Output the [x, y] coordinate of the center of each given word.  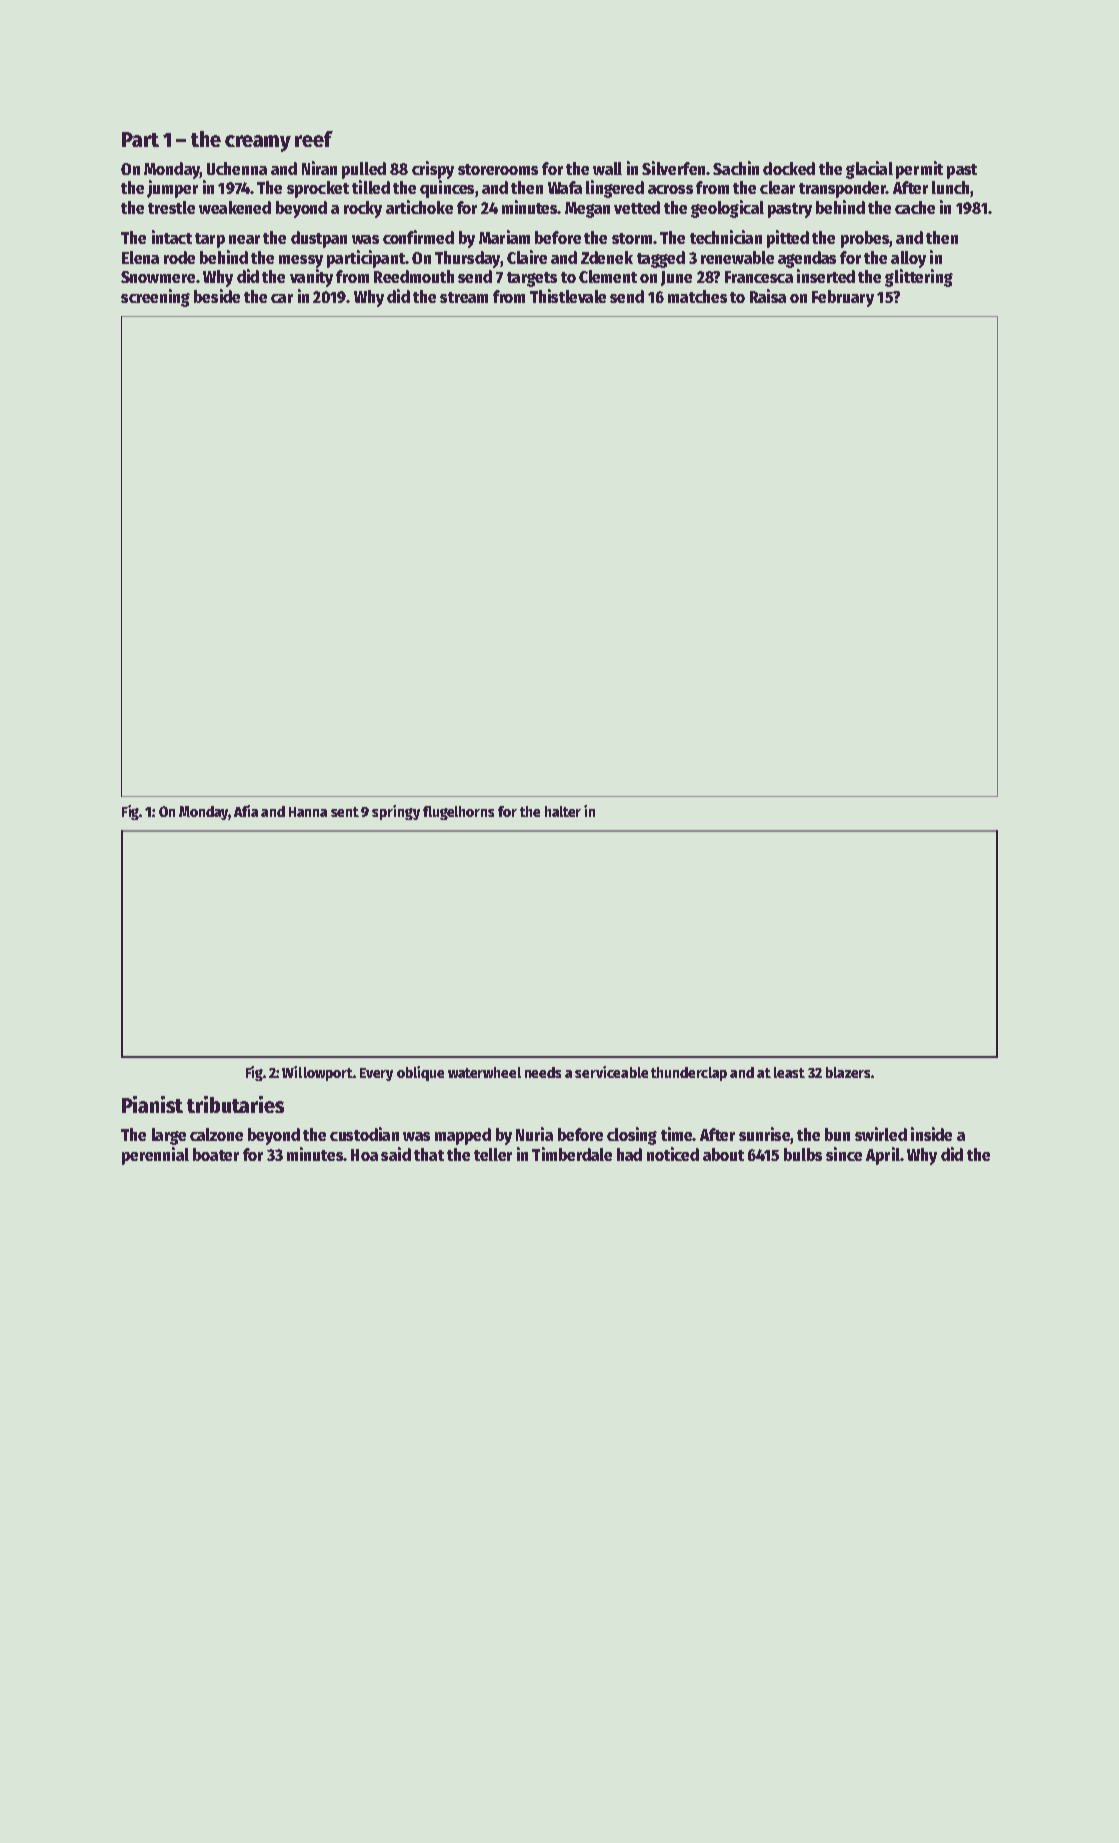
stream [464, 297]
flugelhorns [458, 813]
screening [155, 298]
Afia [246, 811]
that [429, 1154]
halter [563, 811]
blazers [848, 1072]
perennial [155, 1156]
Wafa [565, 187]
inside [931, 1134]
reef [314, 139]
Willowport [317, 1073]
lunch [950, 187]
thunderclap [689, 1074]
